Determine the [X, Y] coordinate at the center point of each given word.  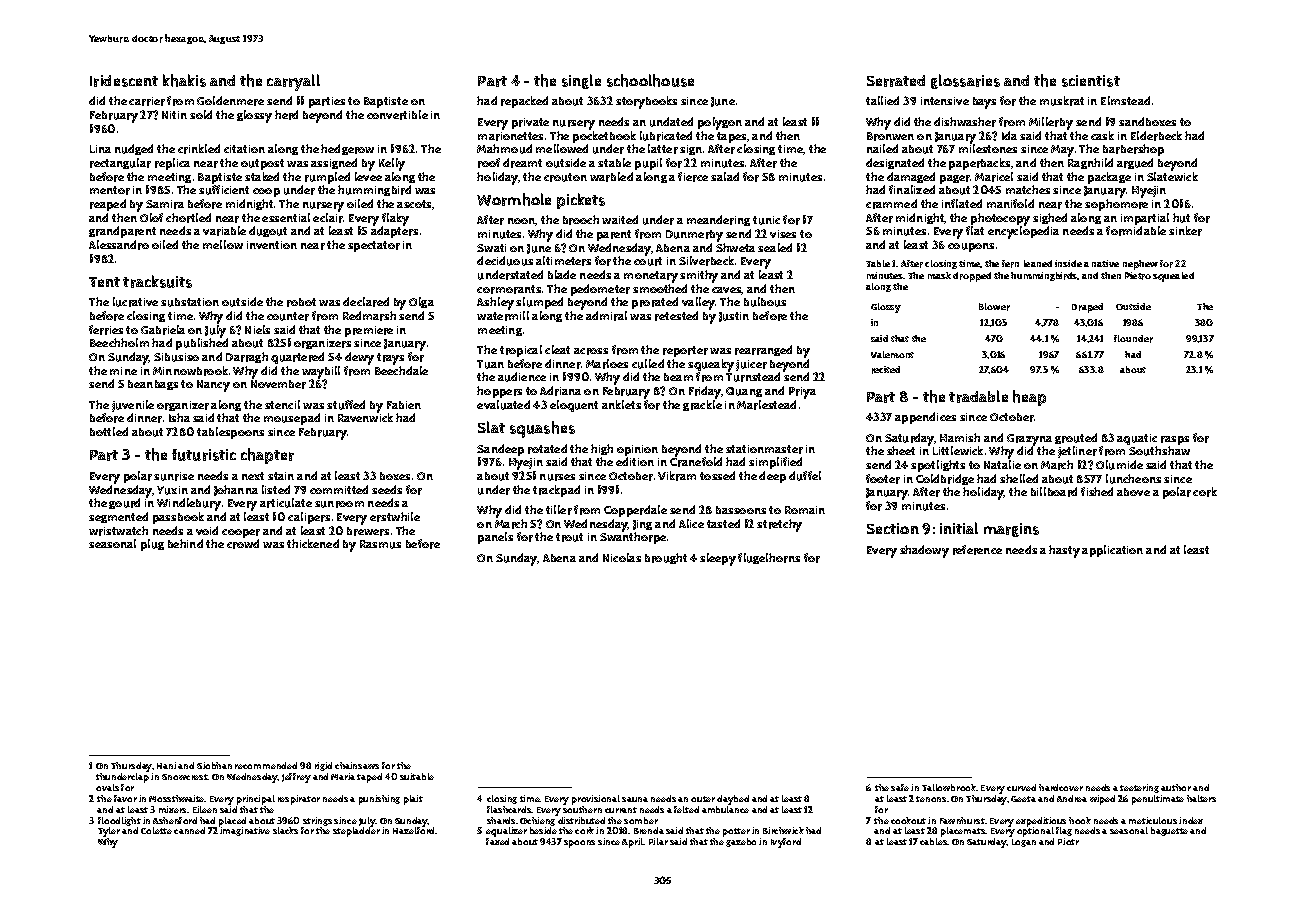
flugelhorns [769, 558]
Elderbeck [1156, 136]
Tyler [109, 832]
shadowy [924, 551]
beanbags [153, 385]
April [633, 843]
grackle [702, 405]
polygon [720, 123]
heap [1029, 398]
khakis [184, 80]
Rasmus [380, 544]
